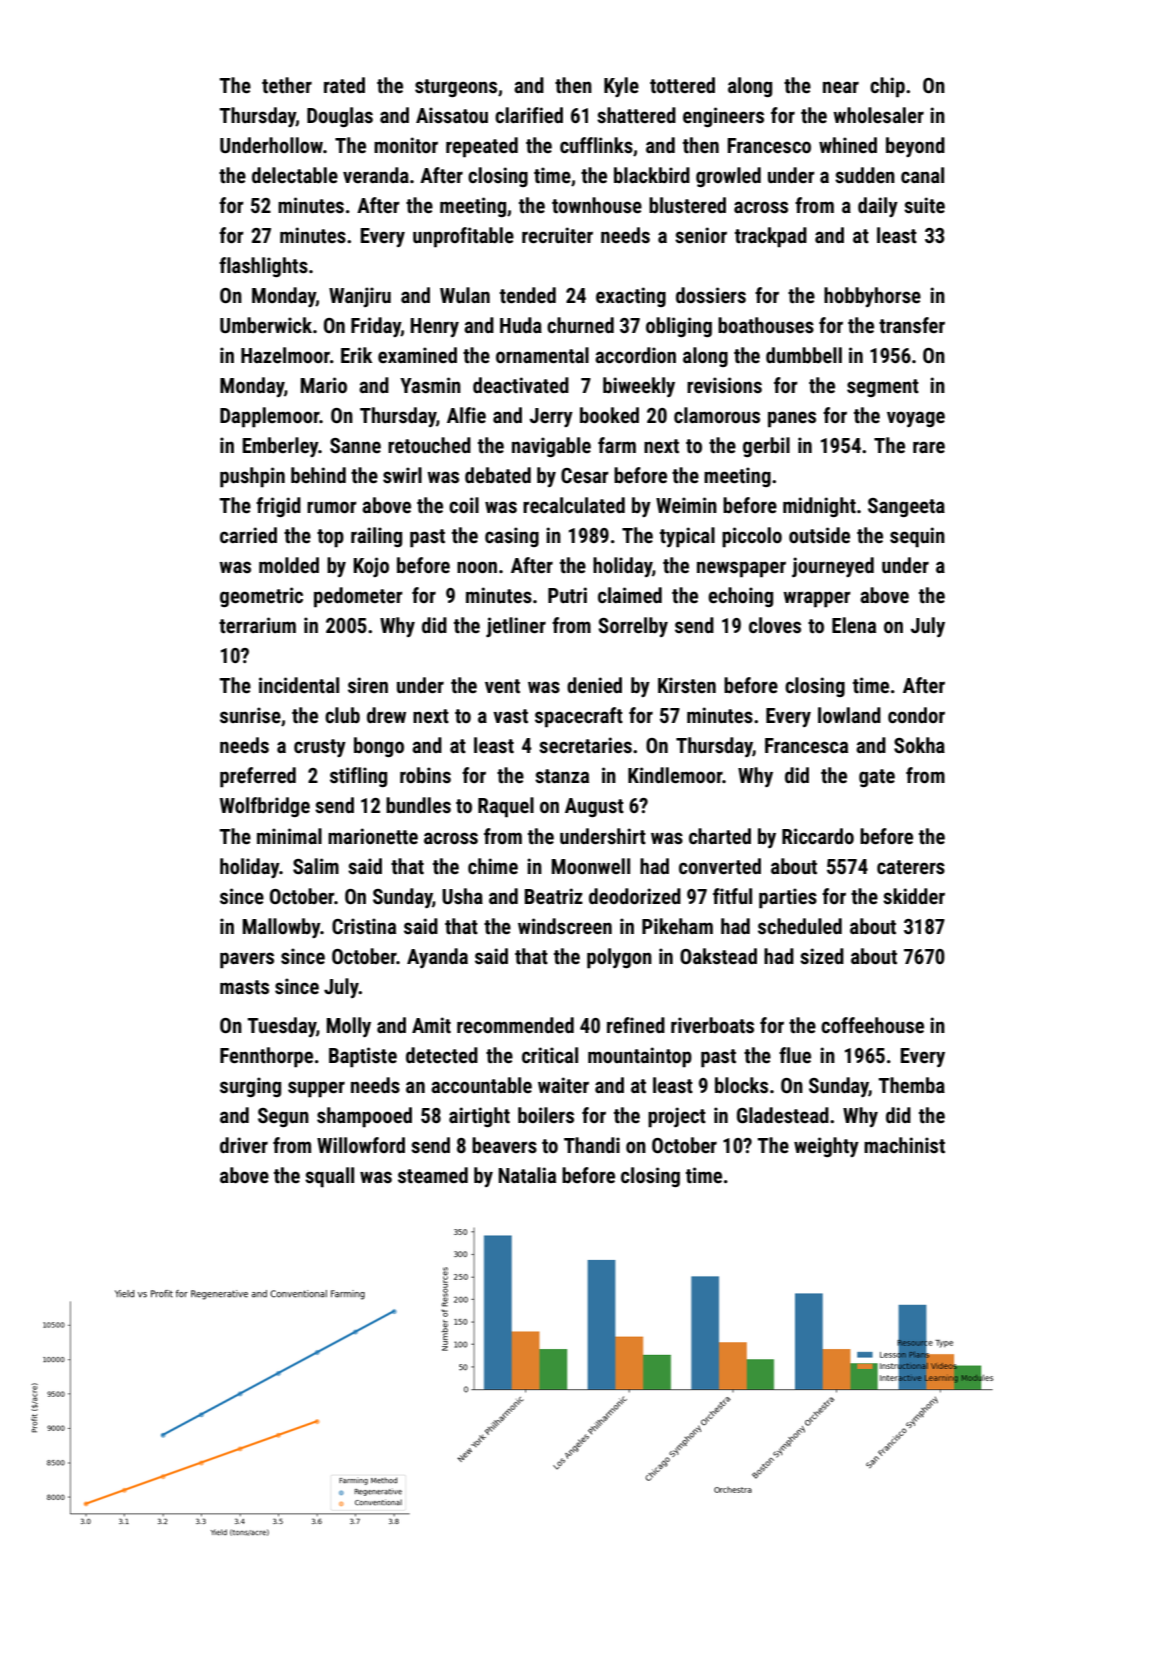 The height and width of the image is (1654, 1165). I want to click on tether, so click(287, 85).
